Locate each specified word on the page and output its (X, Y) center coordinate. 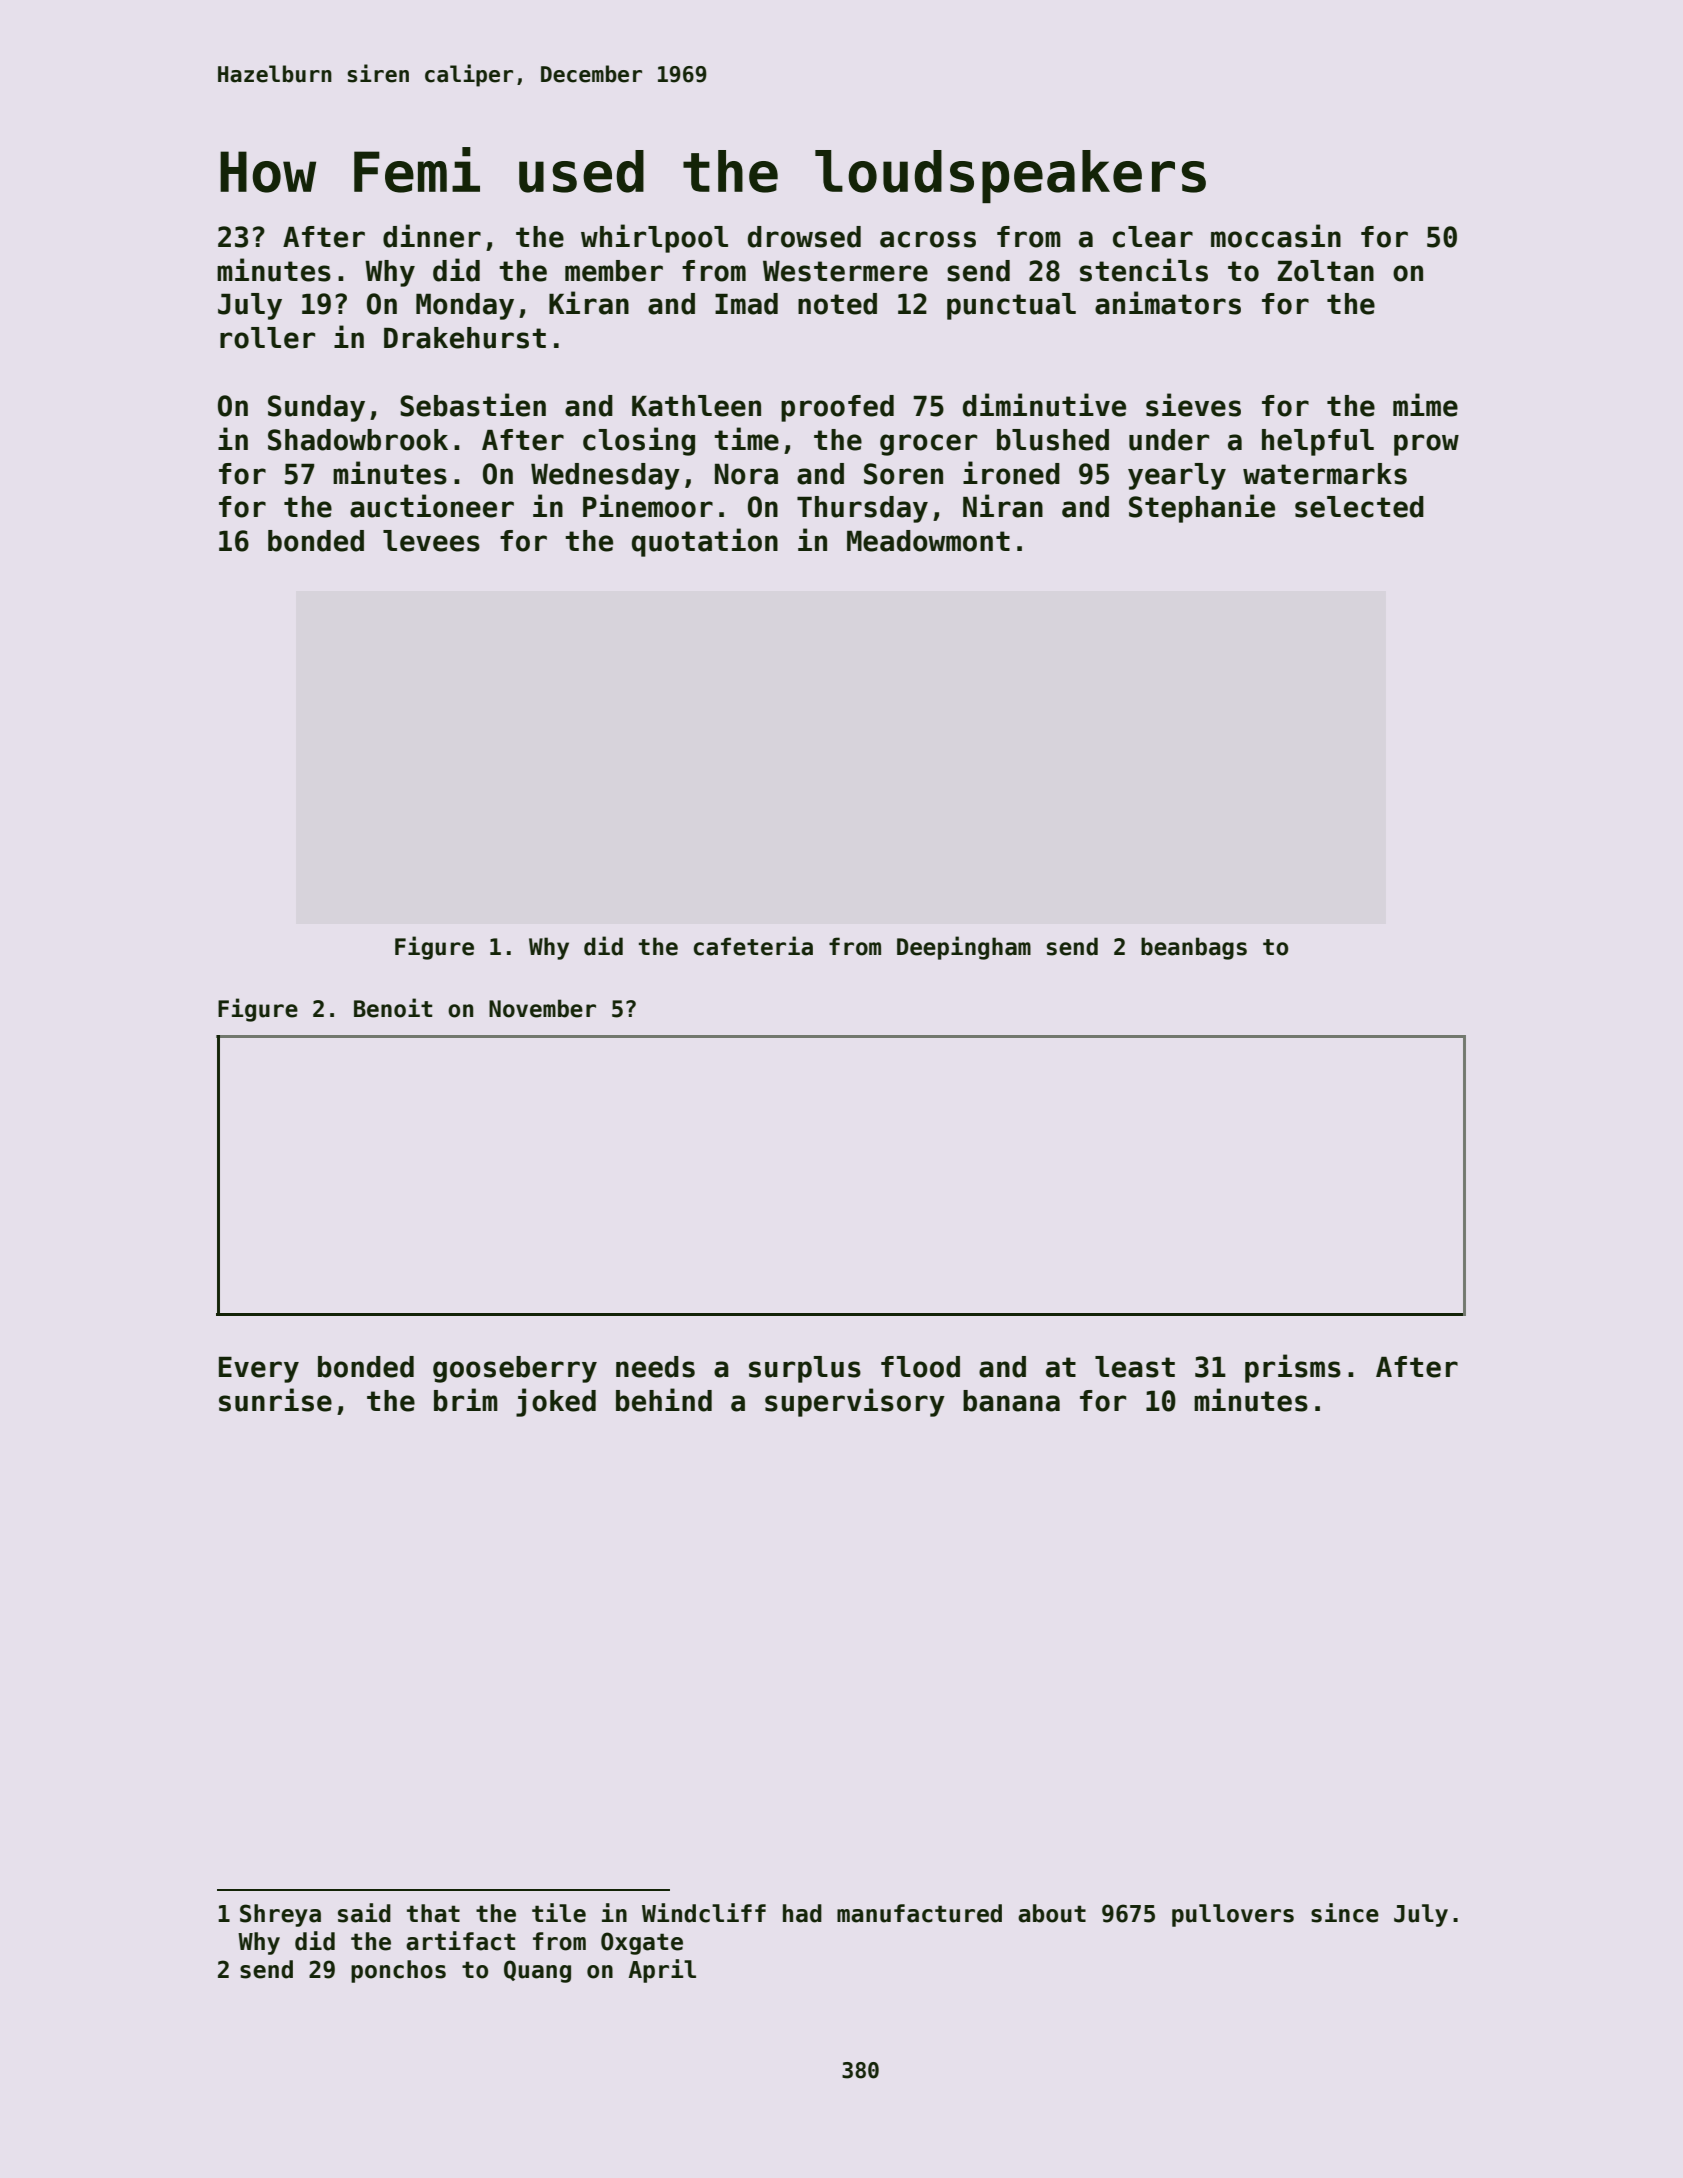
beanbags (1194, 948)
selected (1359, 507)
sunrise (275, 1400)
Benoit (393, 1008)
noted (837, 304)
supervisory (855, 1402)
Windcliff (704, 1913)
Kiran (589, 303)
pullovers (1233, 1915)
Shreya (280, 1915)
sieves (1193, 405)
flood (920, 1367)
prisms (1293, 1368)
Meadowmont (928, 541)
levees (431, 541)
